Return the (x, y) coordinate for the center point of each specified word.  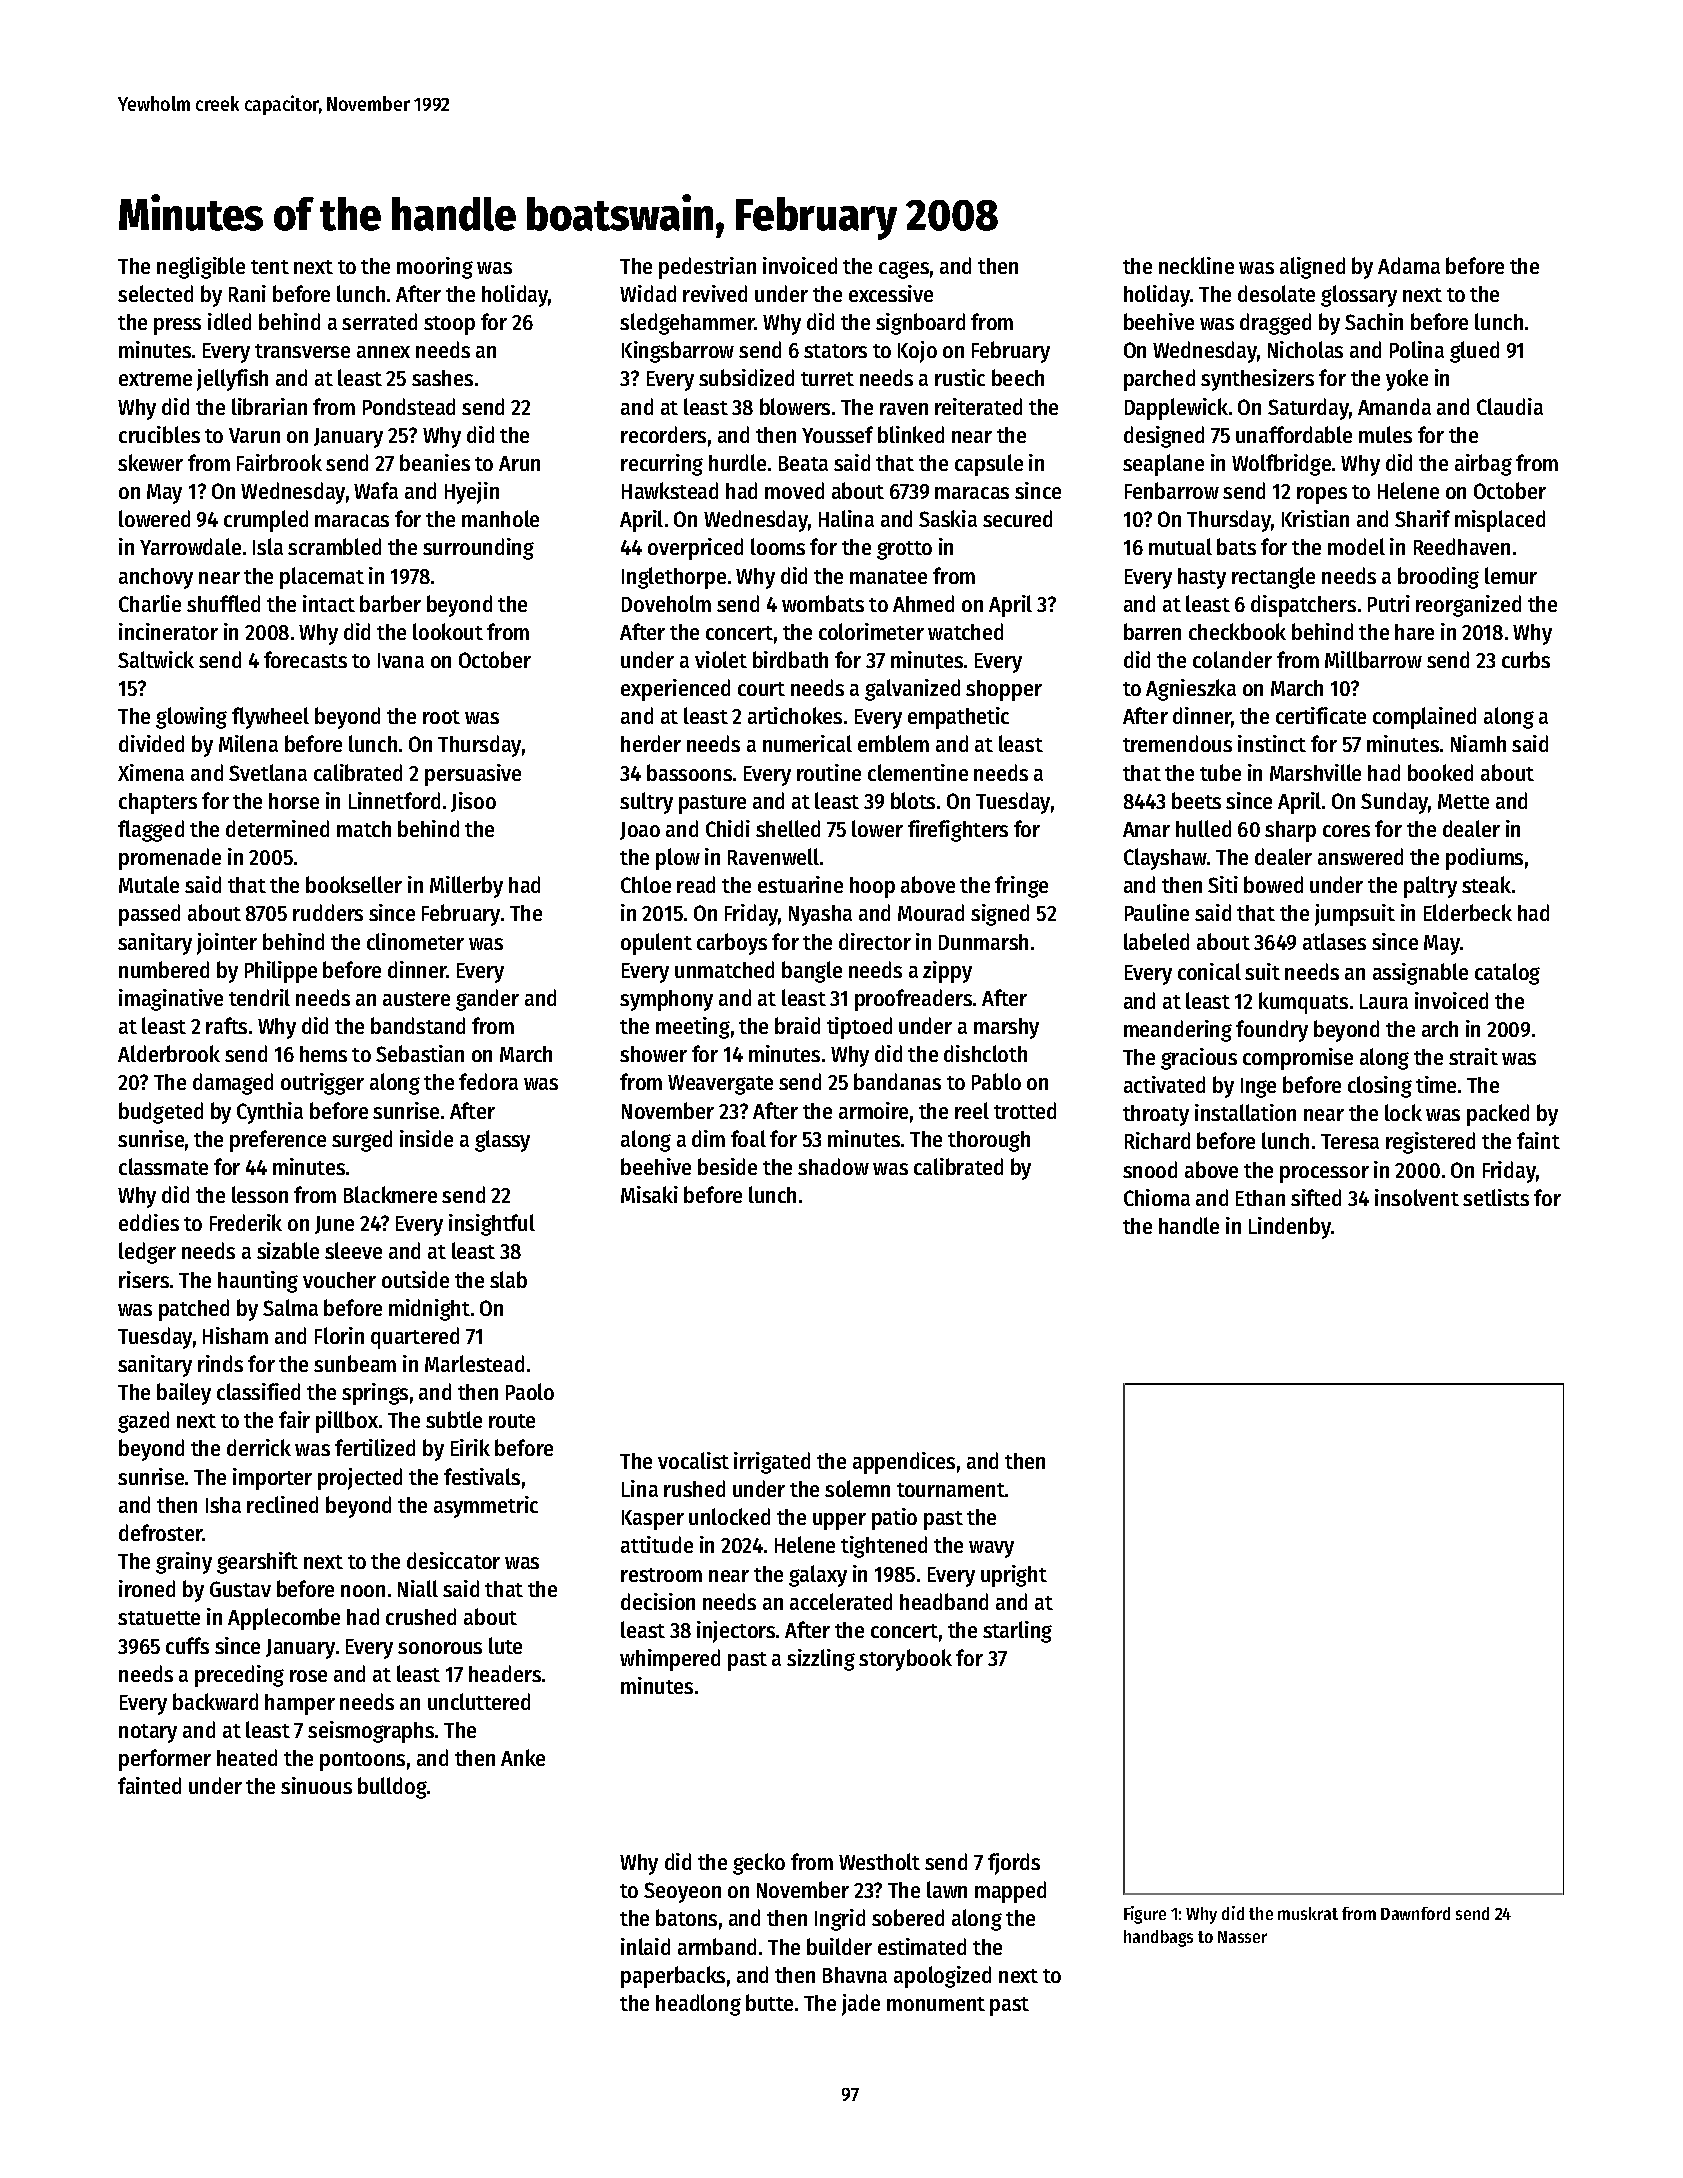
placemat (322, 578)
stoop (449, 325)
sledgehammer (687, 324)
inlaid (645, 1946)
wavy (991, 1549)
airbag (1483, 465)
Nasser (1242, 1937)
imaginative (171, 1000)
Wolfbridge (1281, 465)
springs (375, 1394)
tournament (951, 1490)
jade (861, 2005)
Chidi (728, 828)
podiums (1484, 859)
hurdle (737, 462)
